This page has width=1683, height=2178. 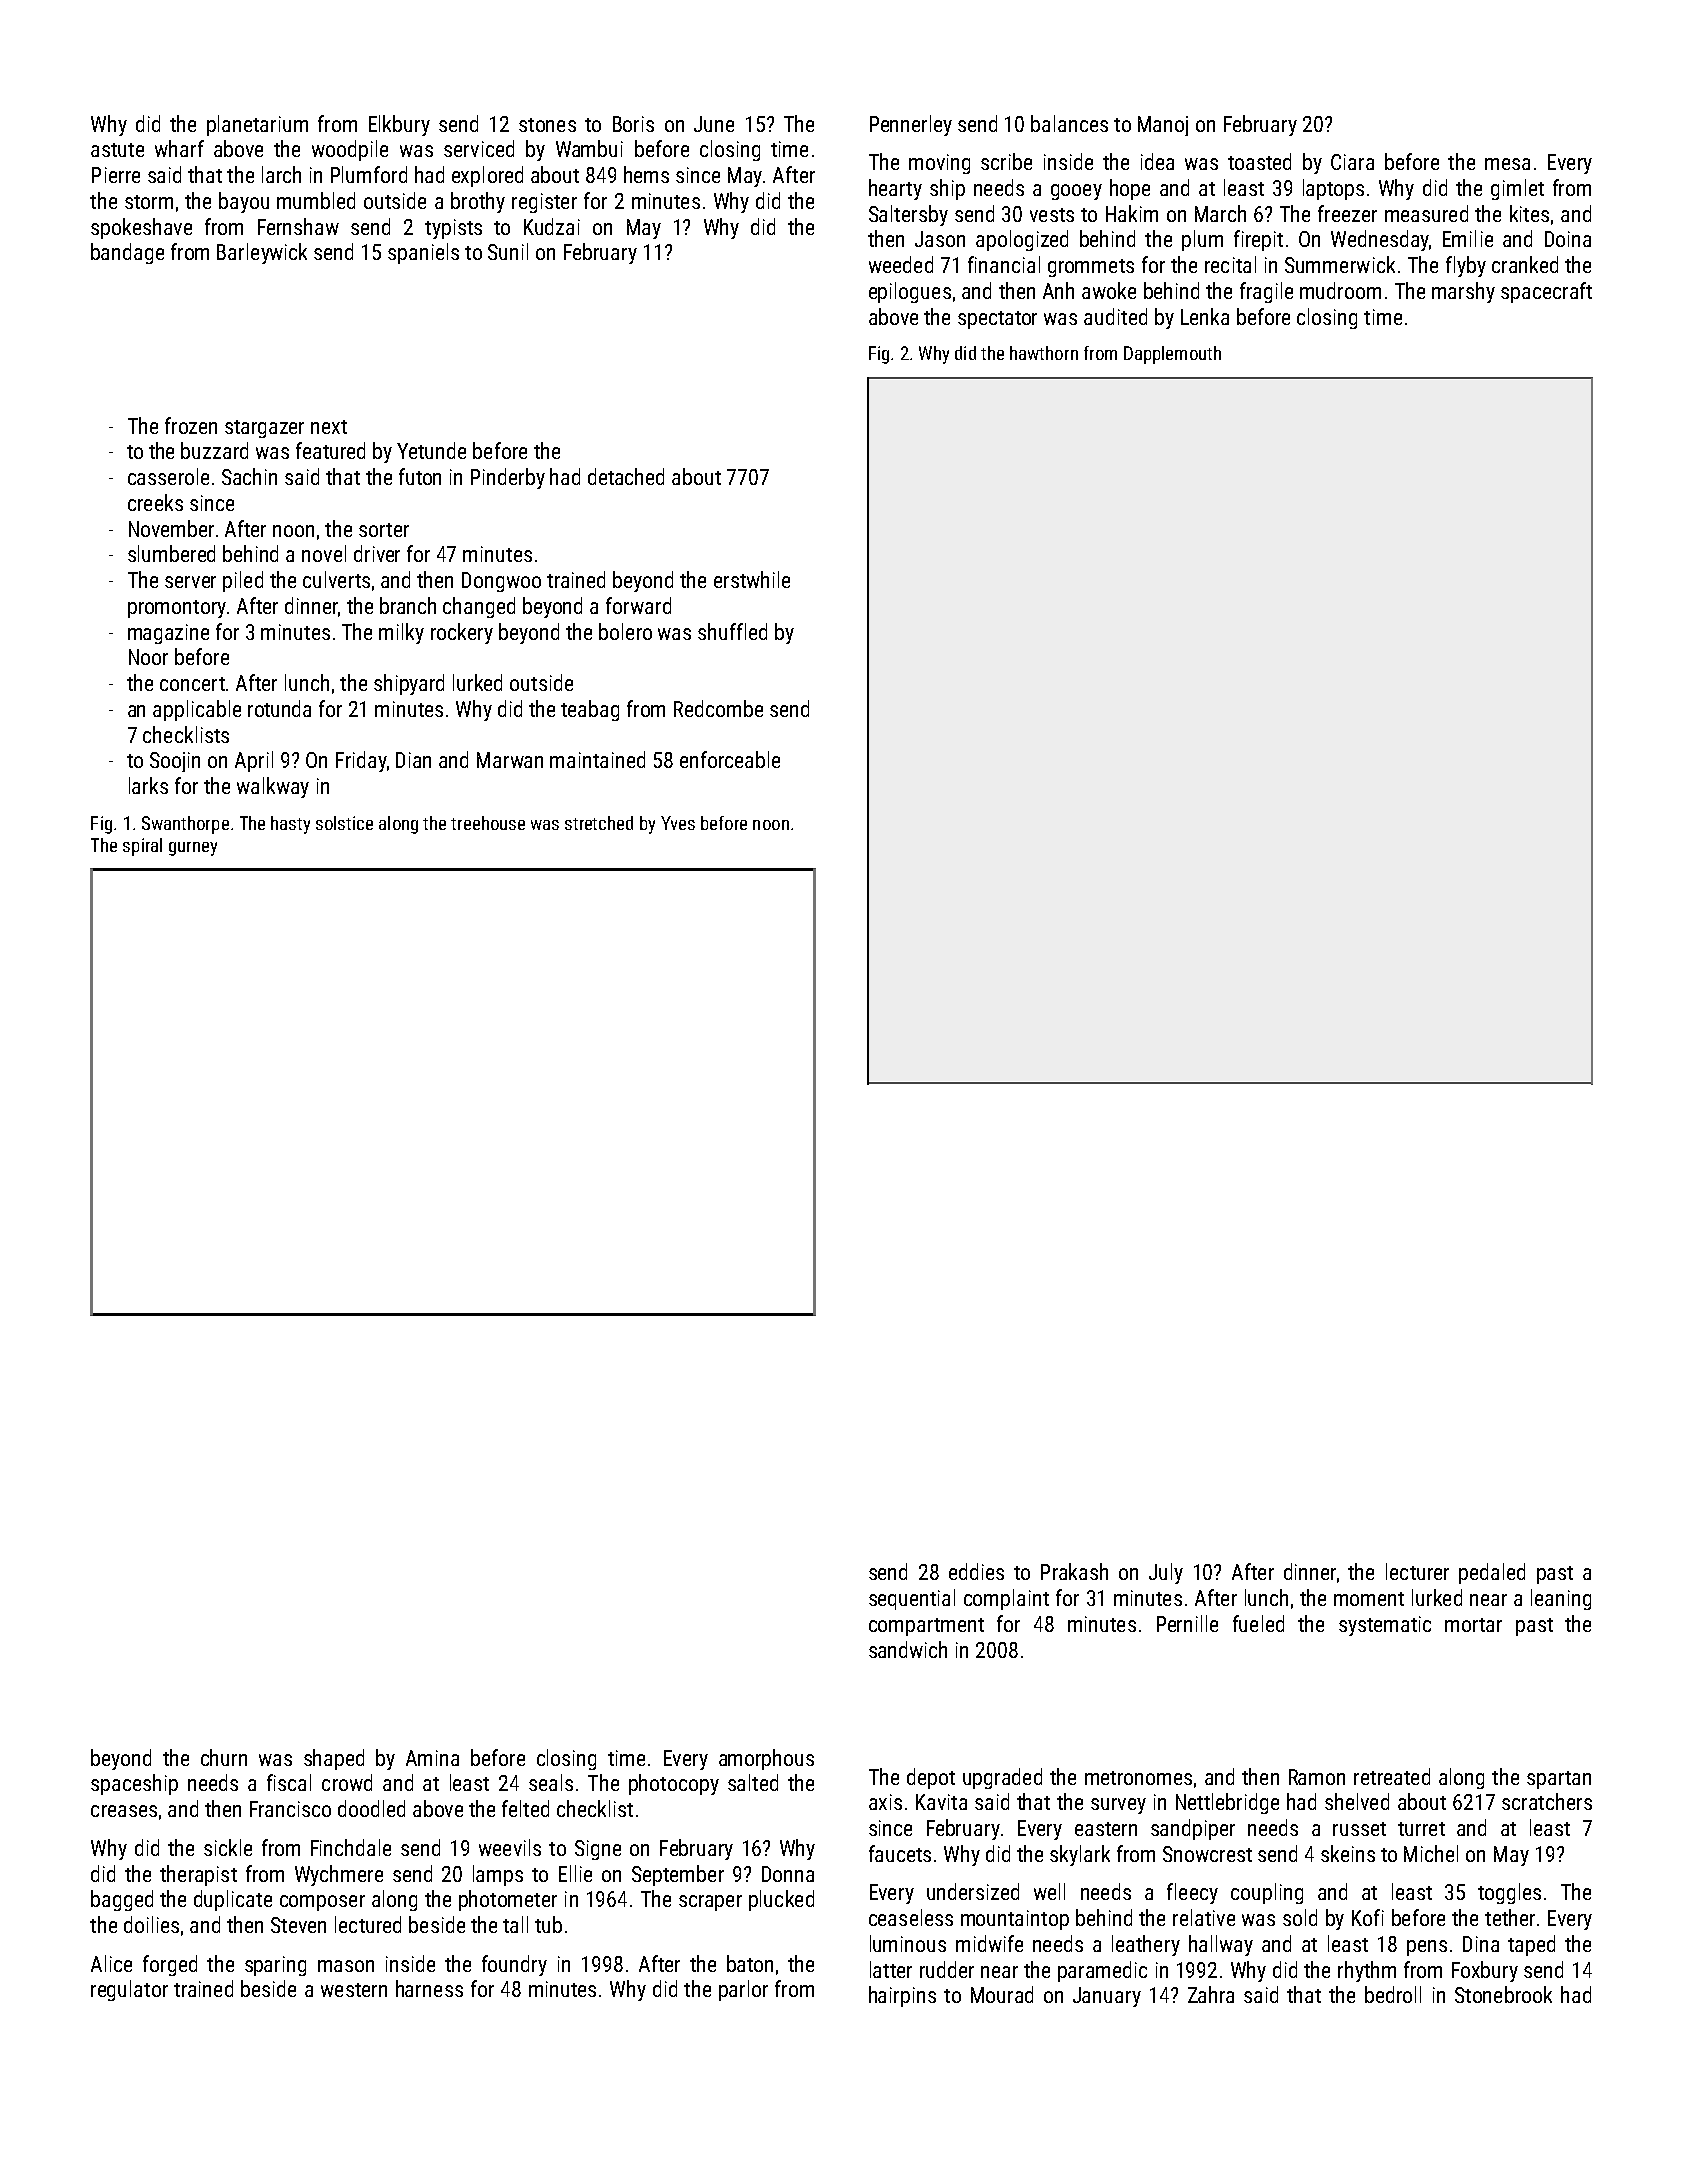 I want to click on Pennerley, so click(x=911, y=125).
